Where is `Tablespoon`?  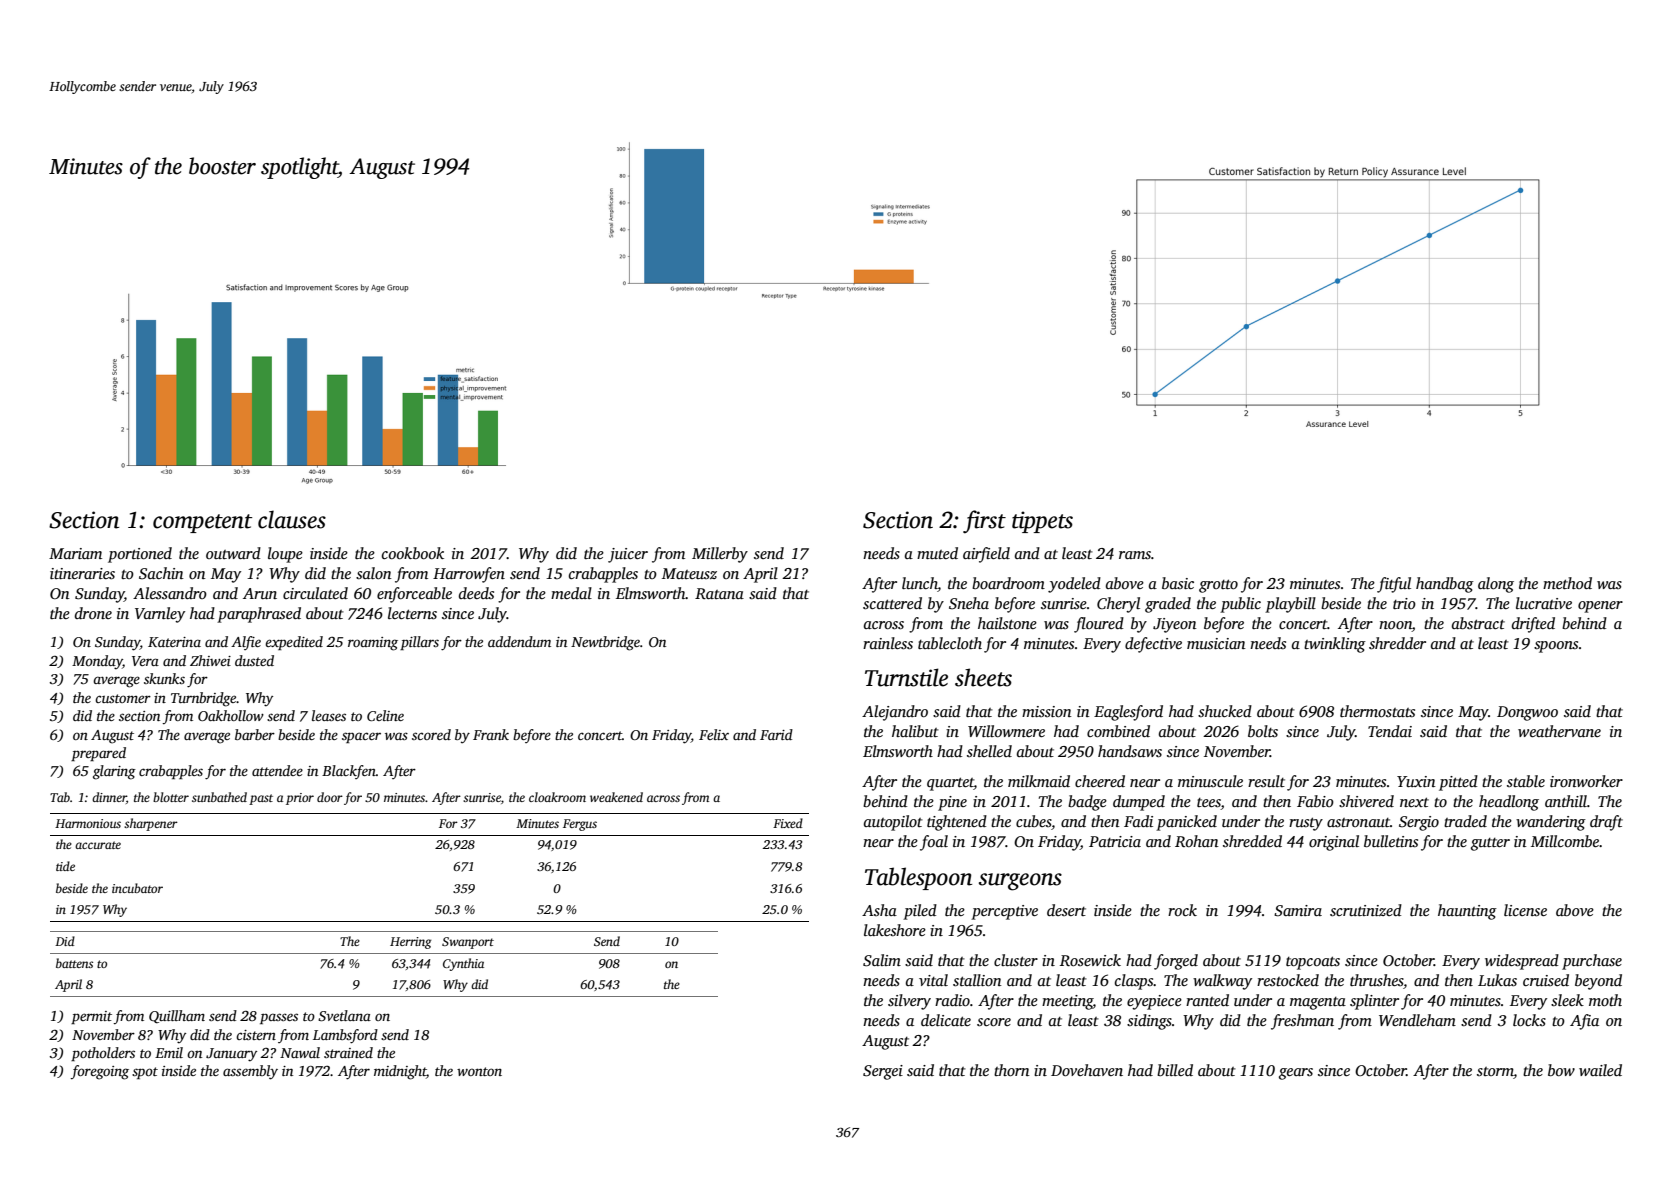
Tablespoon is located at coordinates (918, 878).
